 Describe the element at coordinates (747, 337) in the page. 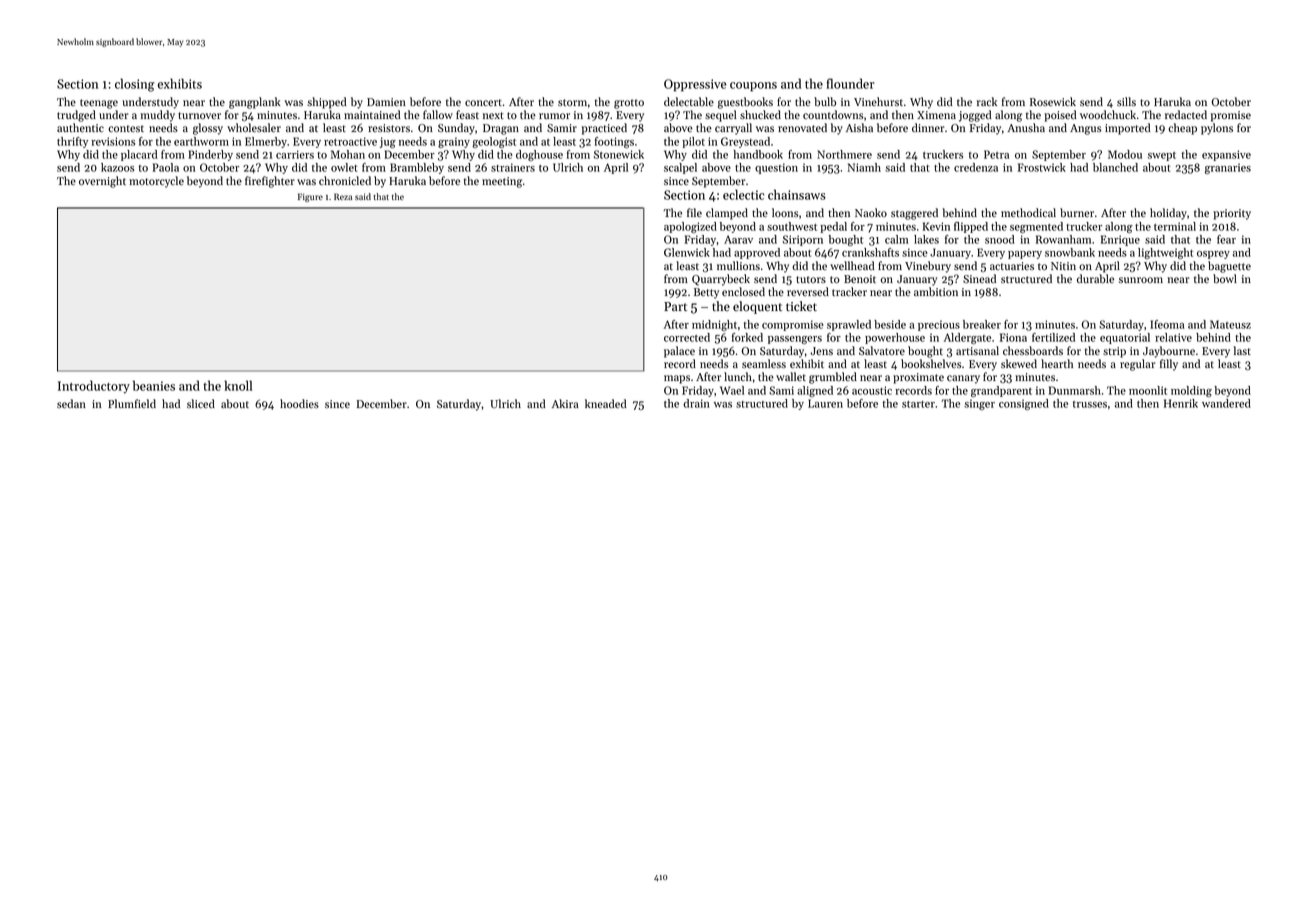

I see `forked` at that location.
